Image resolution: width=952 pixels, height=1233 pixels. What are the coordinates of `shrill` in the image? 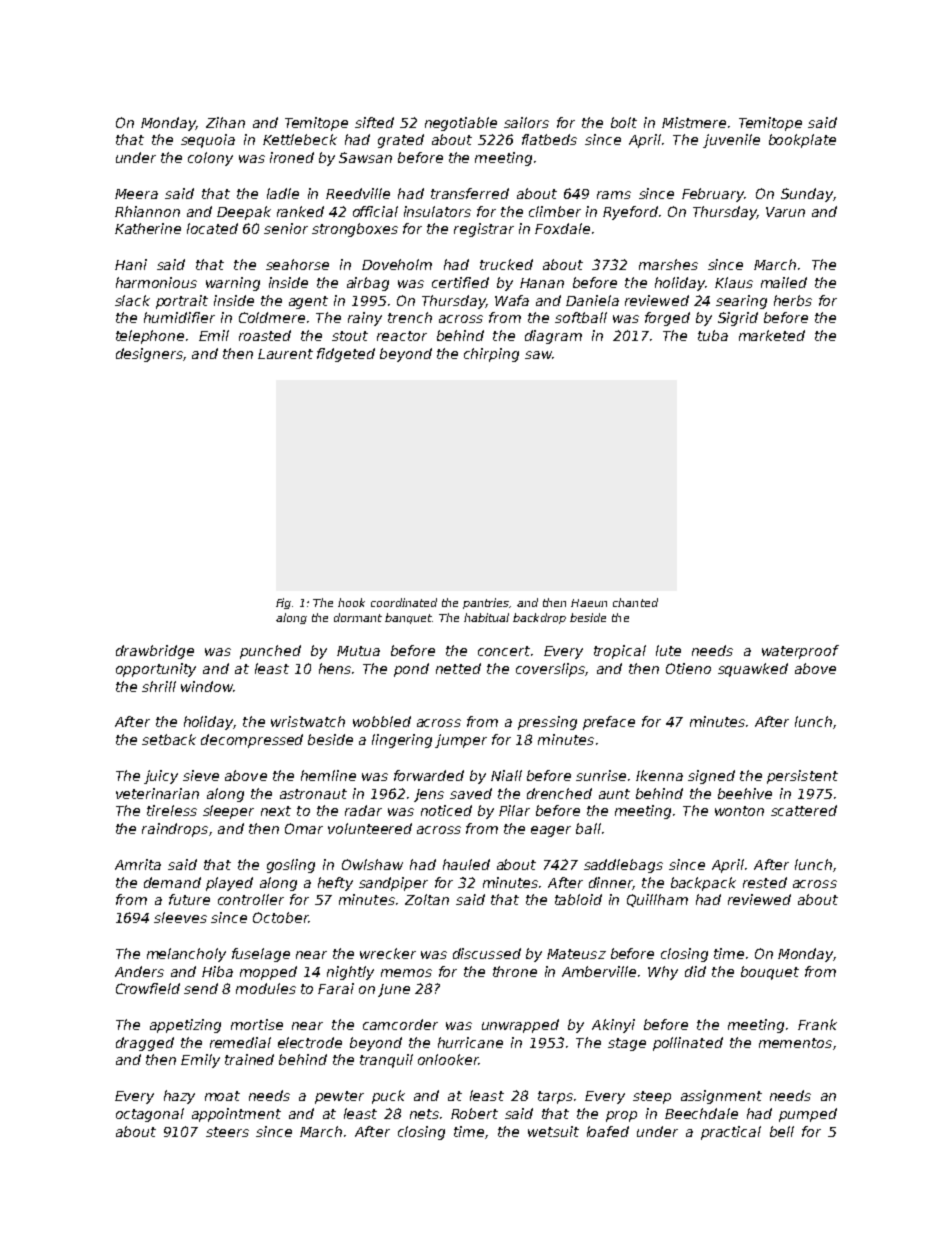 It's located at (159, 686).
